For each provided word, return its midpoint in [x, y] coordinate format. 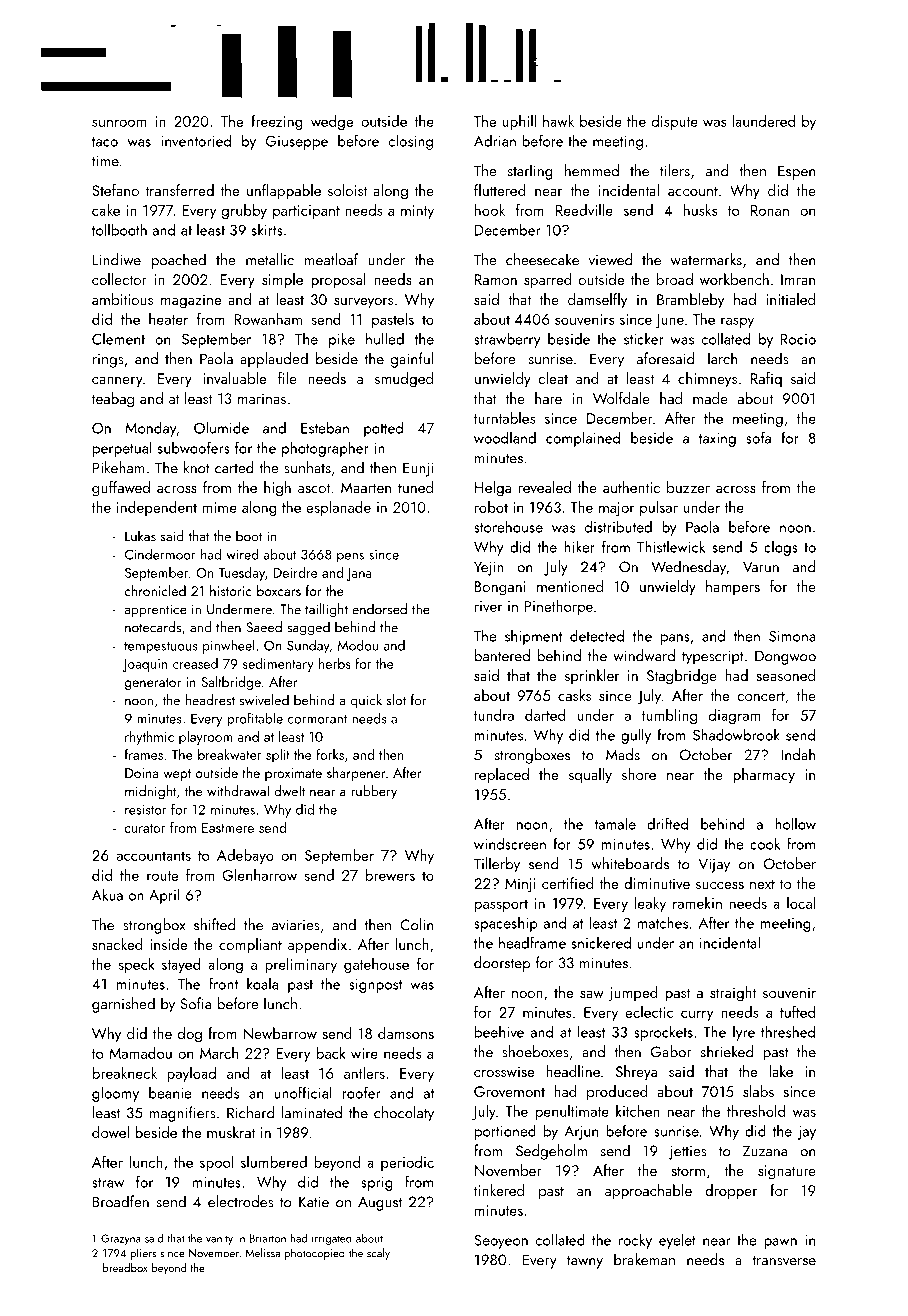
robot [491, 507]
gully [636, 736]
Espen [796, 172]
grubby [244, 211]
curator [144, 828]
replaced [502, 776]
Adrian [495, 141]
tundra [494, 715]
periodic [407, 1163]
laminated [312, 1112]
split [278, 756]
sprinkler [592, 676]
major [616, 509]
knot [197, 467]
